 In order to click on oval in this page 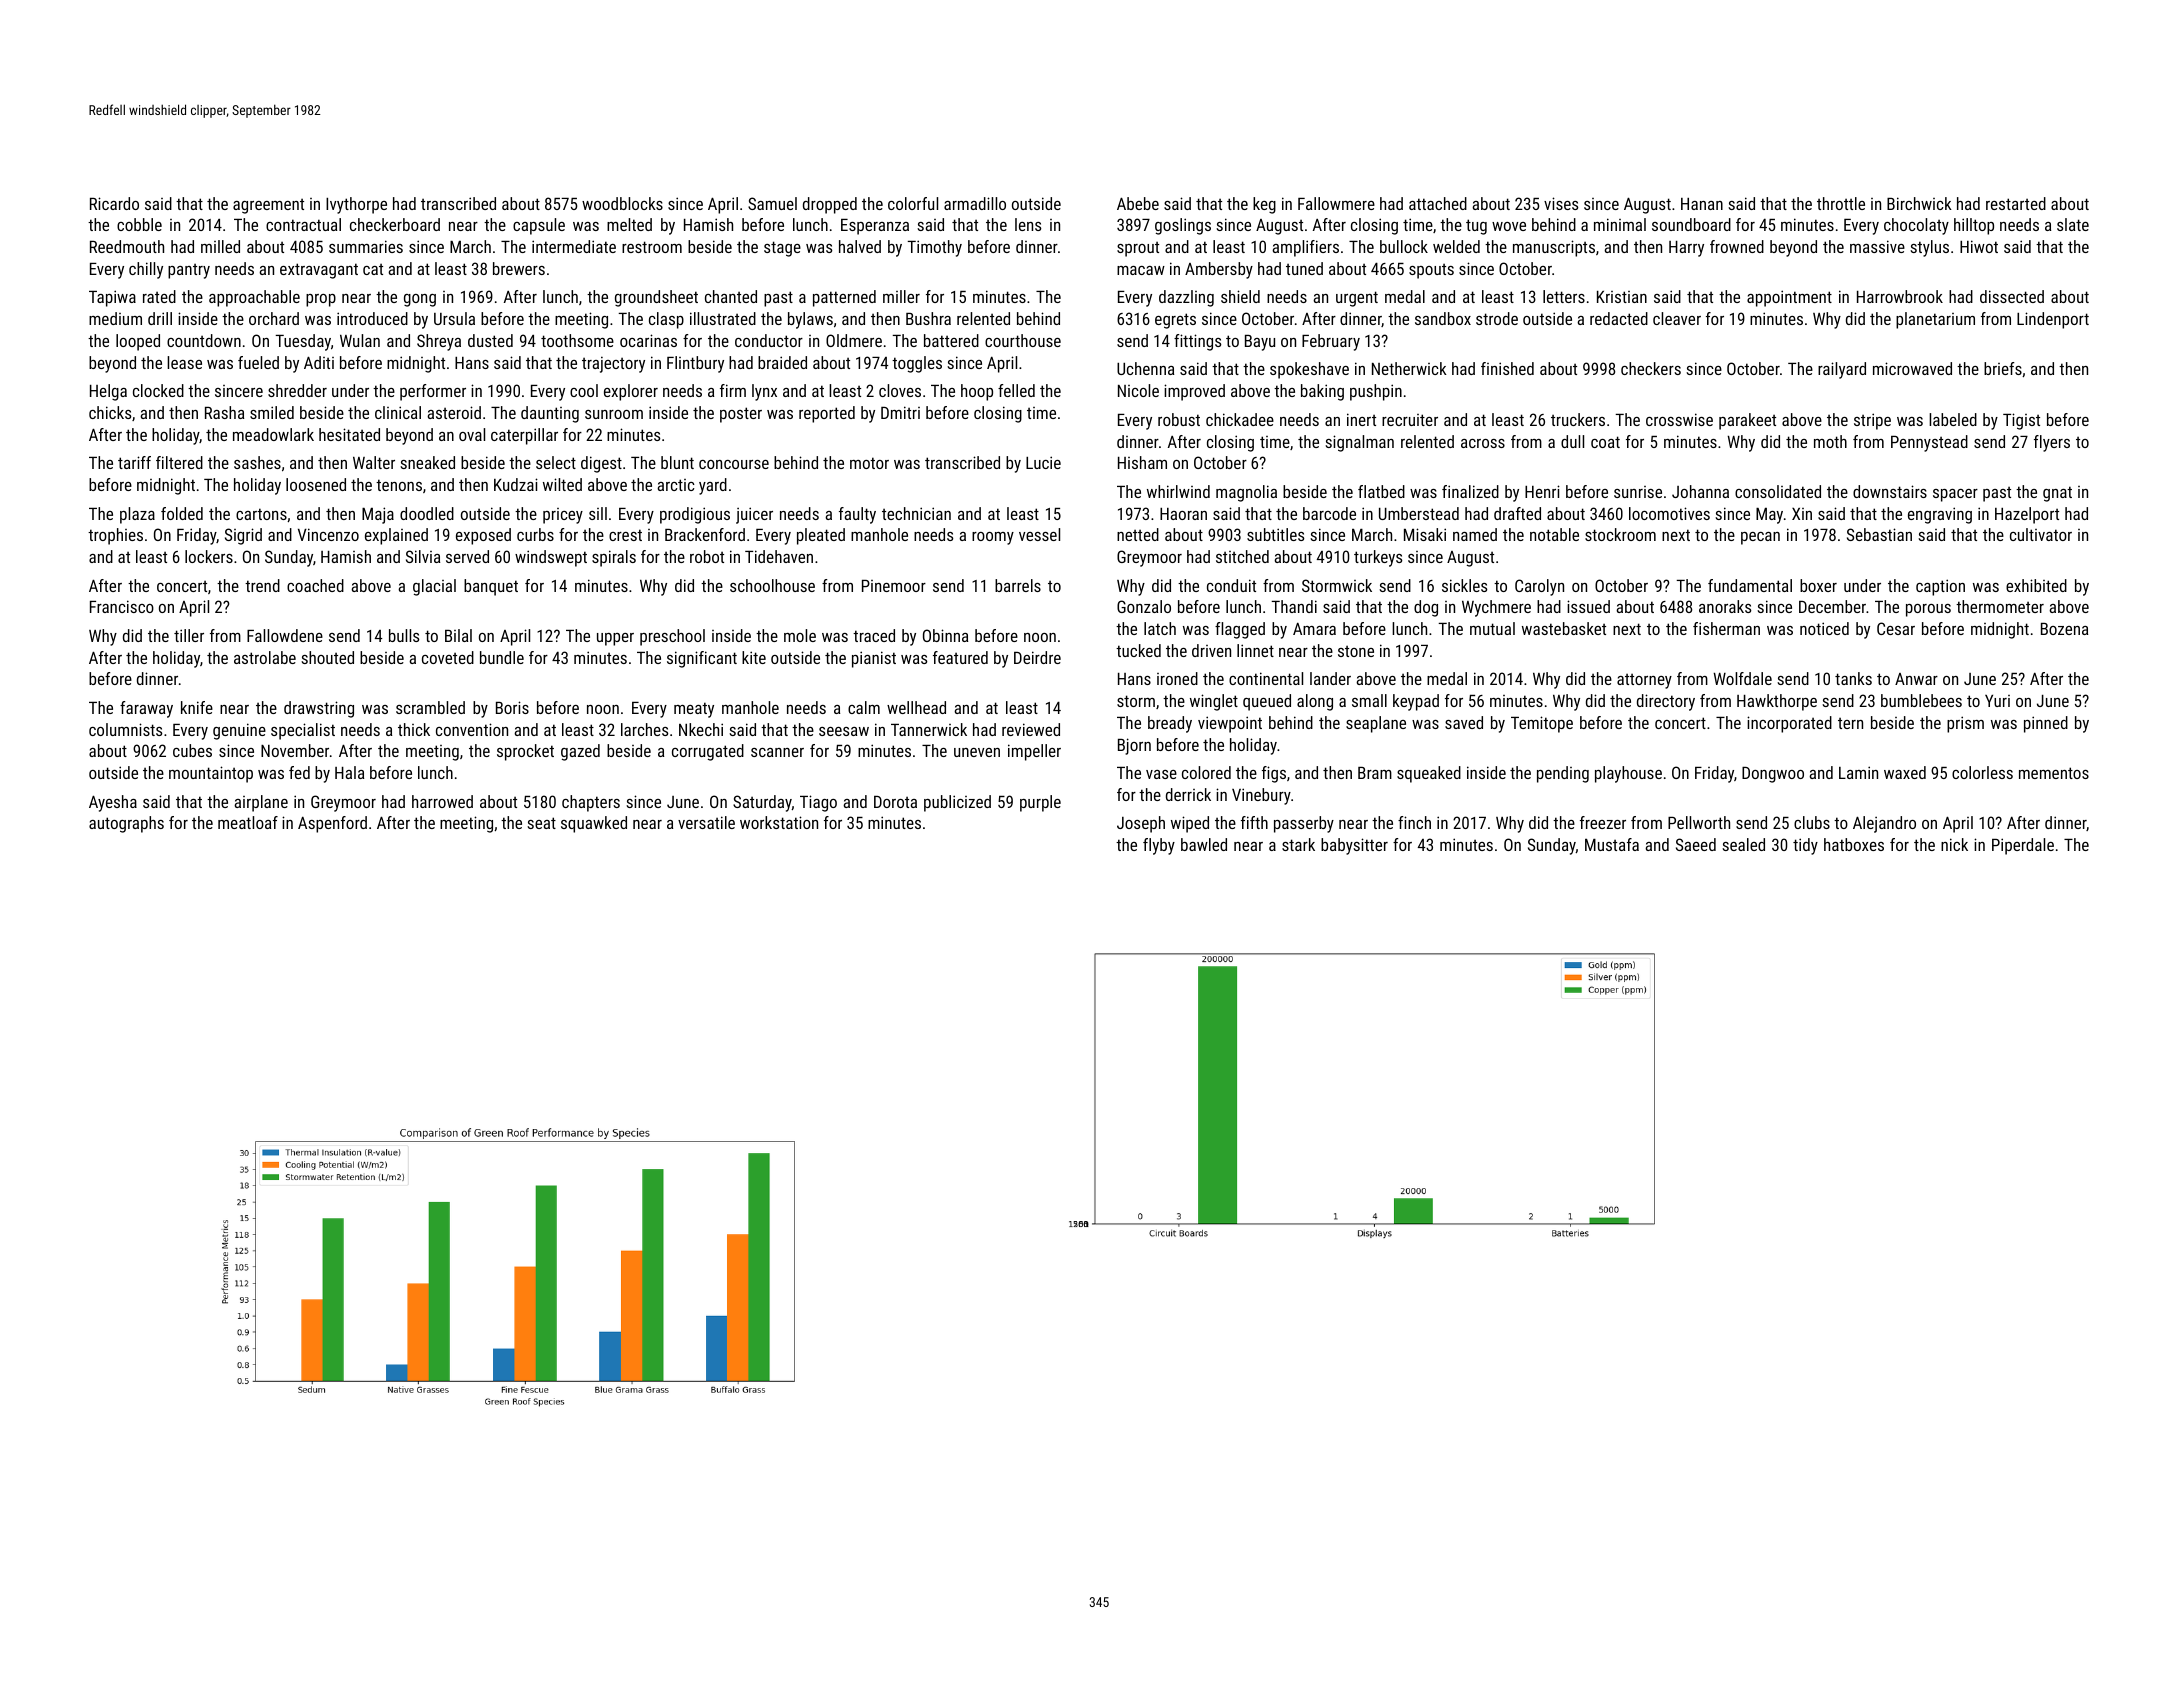, I will do `click(472, 434)`.
